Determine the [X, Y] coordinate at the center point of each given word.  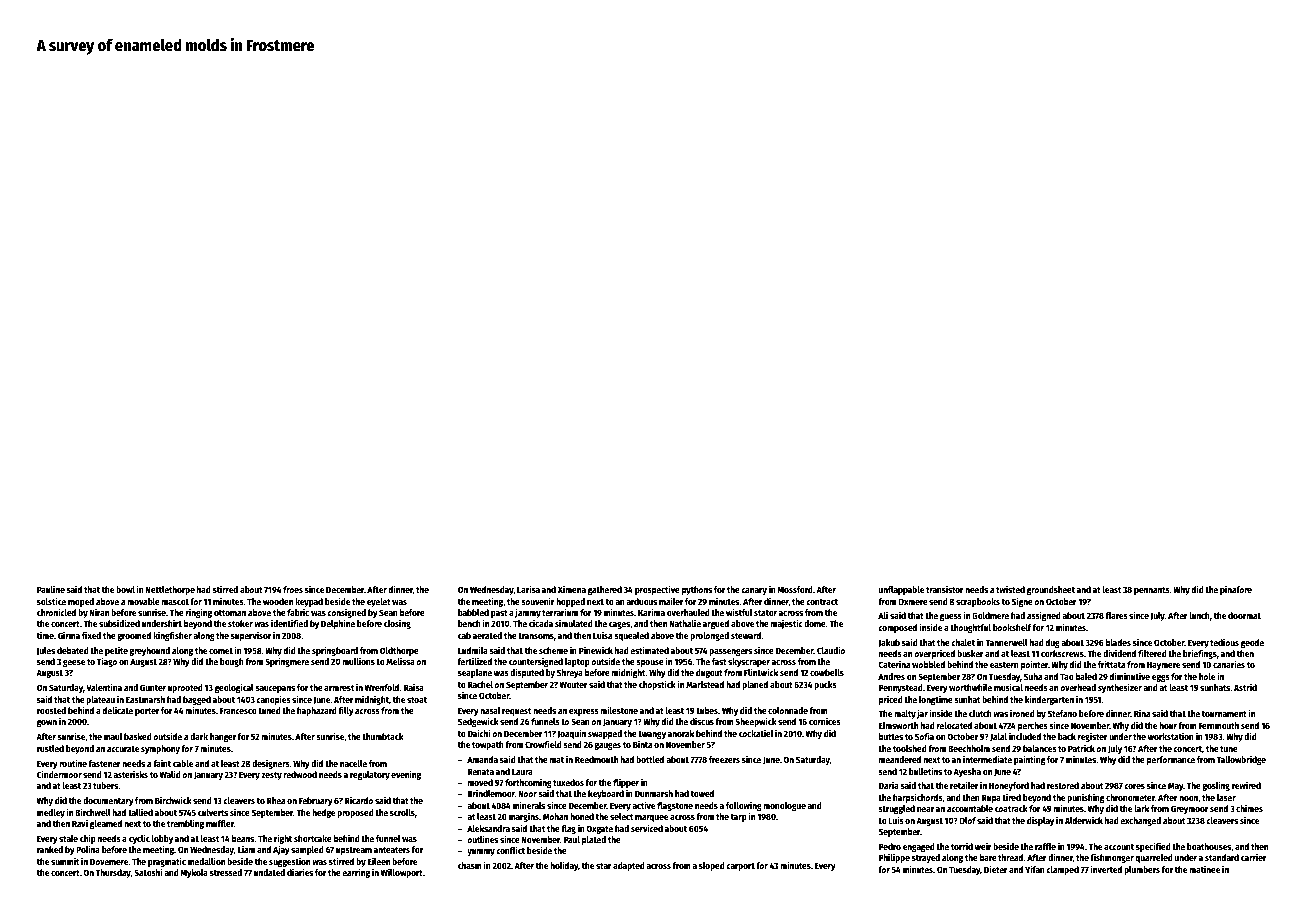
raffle [1045, 846]
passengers [730, 652]
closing [397, 624]
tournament [1224, 714]
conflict [510, 850]
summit [65, 861]
